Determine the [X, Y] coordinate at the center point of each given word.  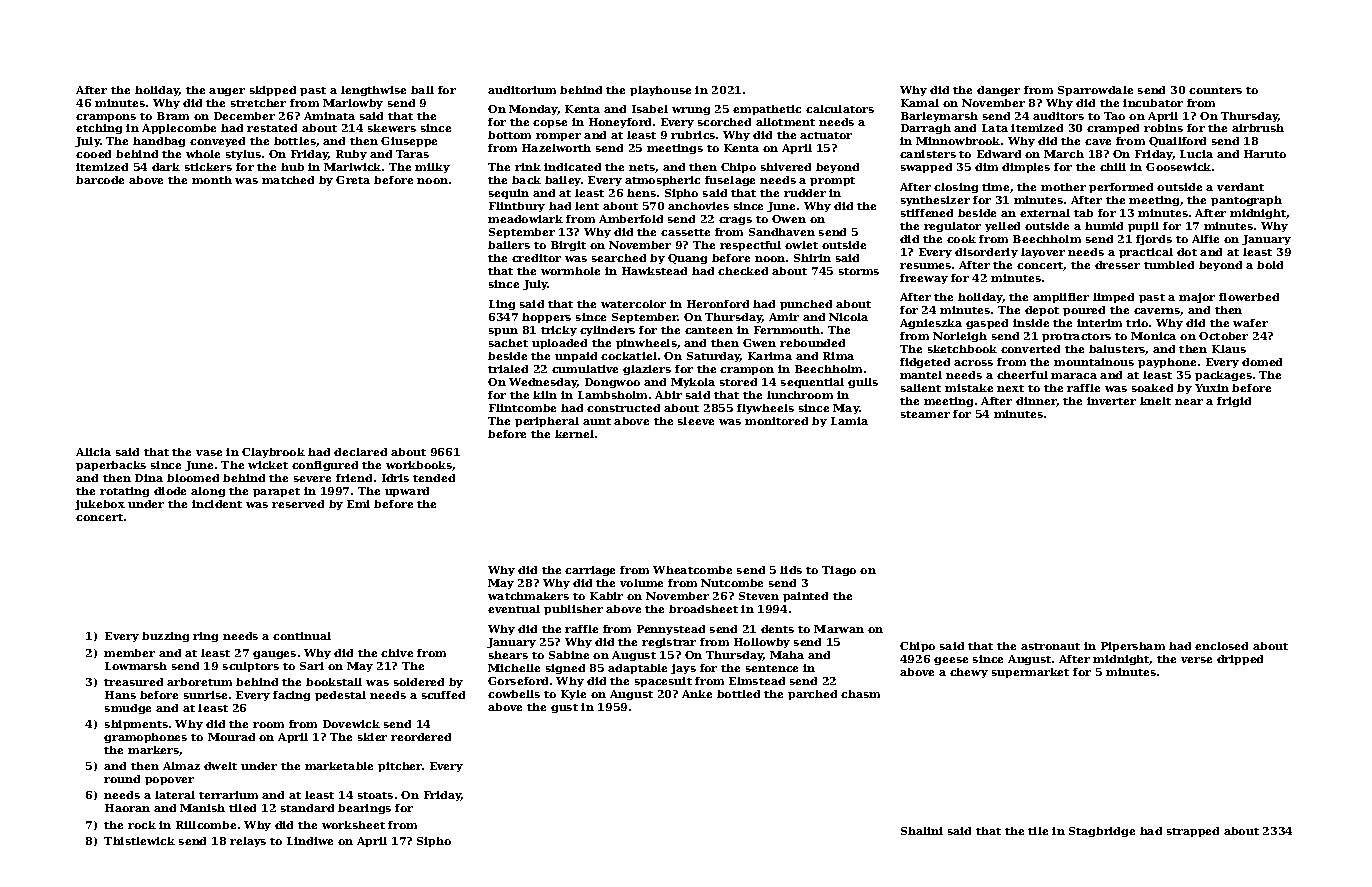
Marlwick [352, 167]
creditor [536, 258]
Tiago [839, 571]
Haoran [127, 808]
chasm [860, 694]
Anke [697, 694]
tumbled [1169, 265]
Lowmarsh [136, 666]
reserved [298, 504]
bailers [509, 245]
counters [1215, 90]
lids [791, 570]
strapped [1193, 832]
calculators [840, 109]
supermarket [1030, 673]
